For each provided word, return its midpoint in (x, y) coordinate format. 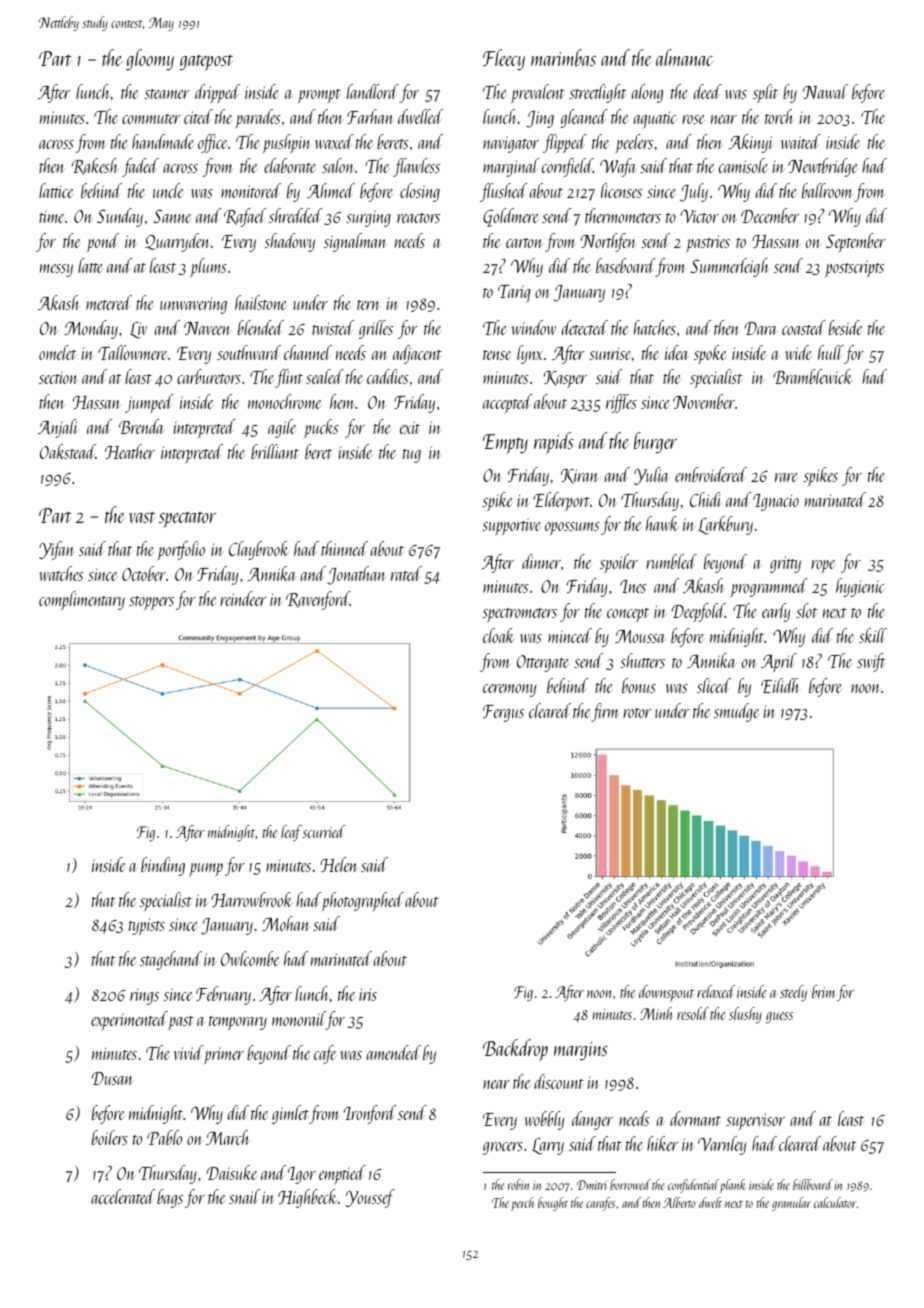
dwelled (420, 116)
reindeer (243, 598)
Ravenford (318, 600)
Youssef (370, 1198)
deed (708, 91)
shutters (642, 660)
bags (170, 1198)
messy (56, 270)
